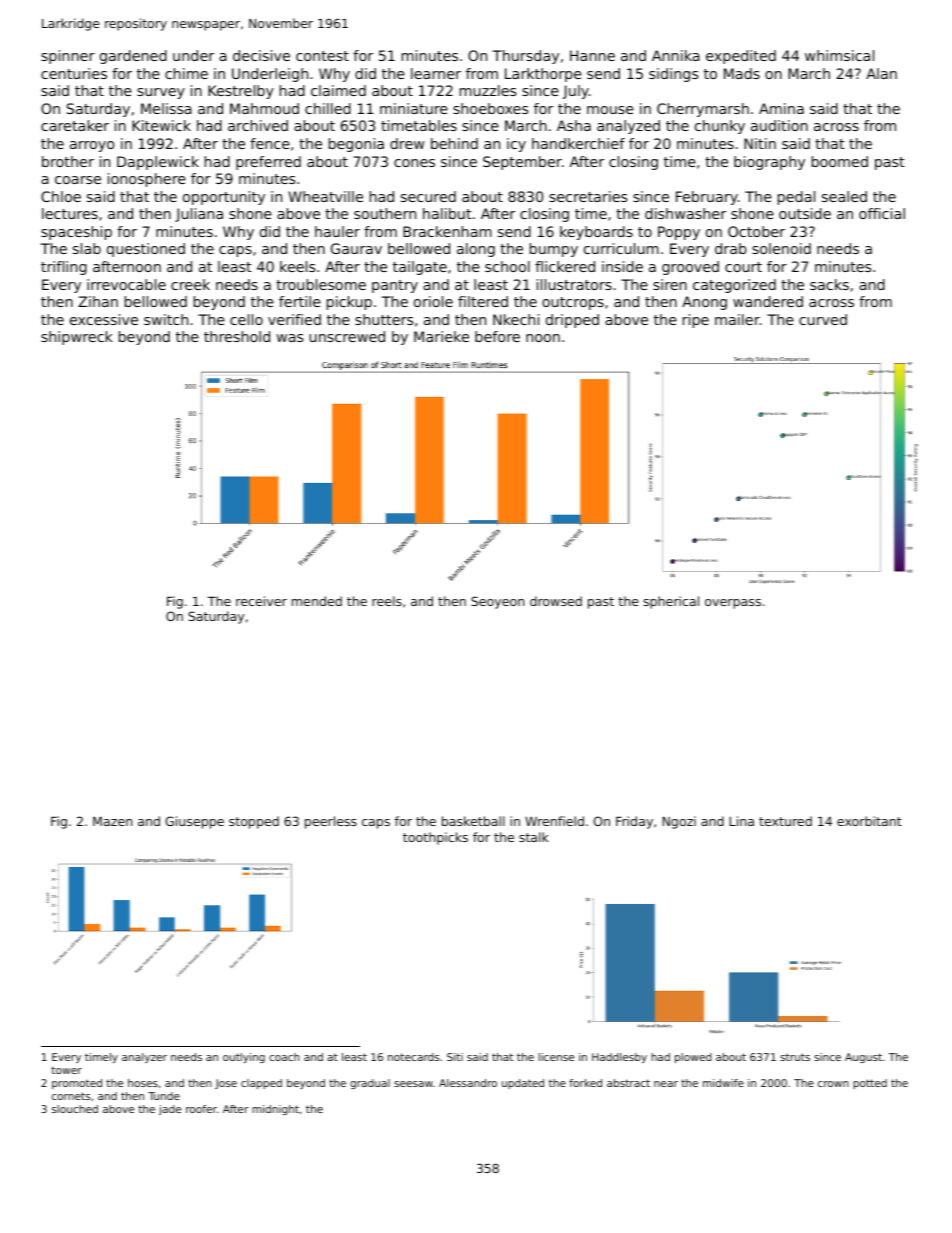 The width and height of the document is (952, 1233). What do you see at coordinates (671, 602) in the document?
I see `spherical` at bounding box center [671, 602].
